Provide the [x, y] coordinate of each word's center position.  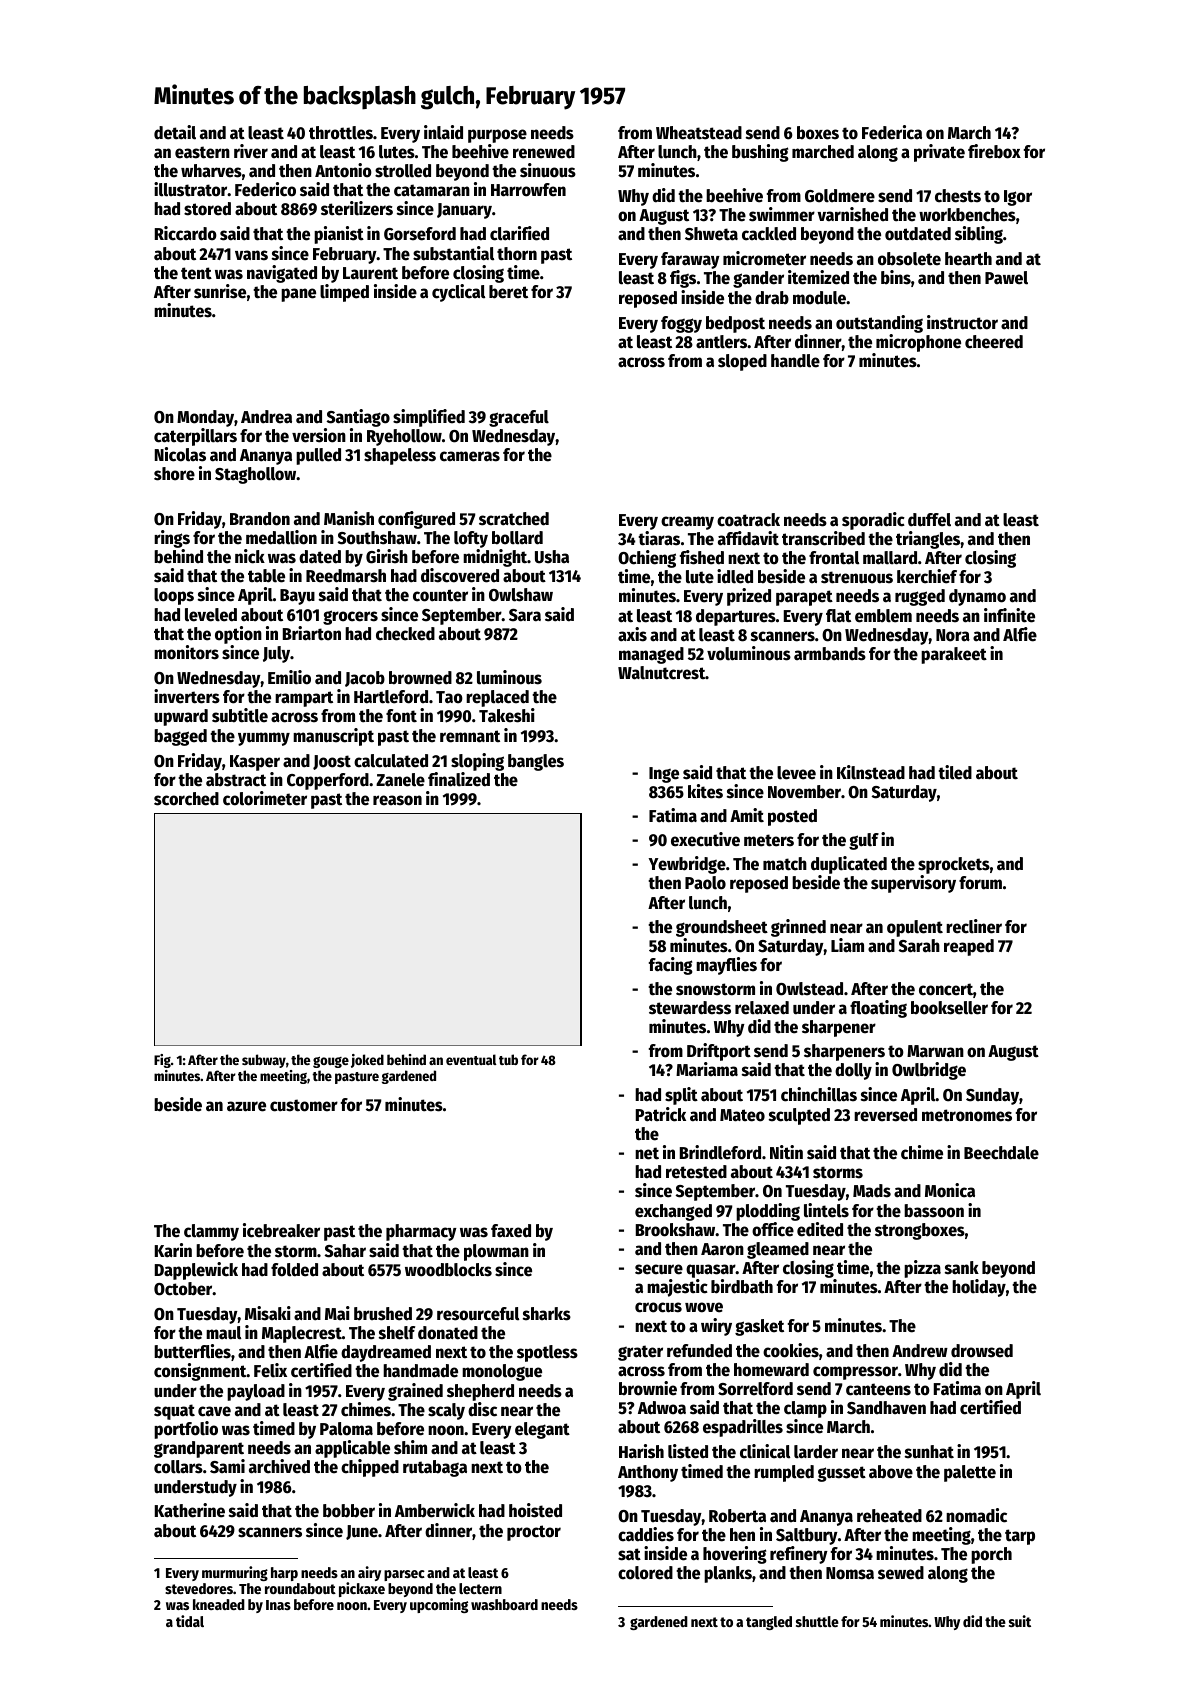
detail [175, 132]
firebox [994, 151]
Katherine [190, 1510]
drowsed [982, 1351]
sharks [547, 1314]
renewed [544, 152]
